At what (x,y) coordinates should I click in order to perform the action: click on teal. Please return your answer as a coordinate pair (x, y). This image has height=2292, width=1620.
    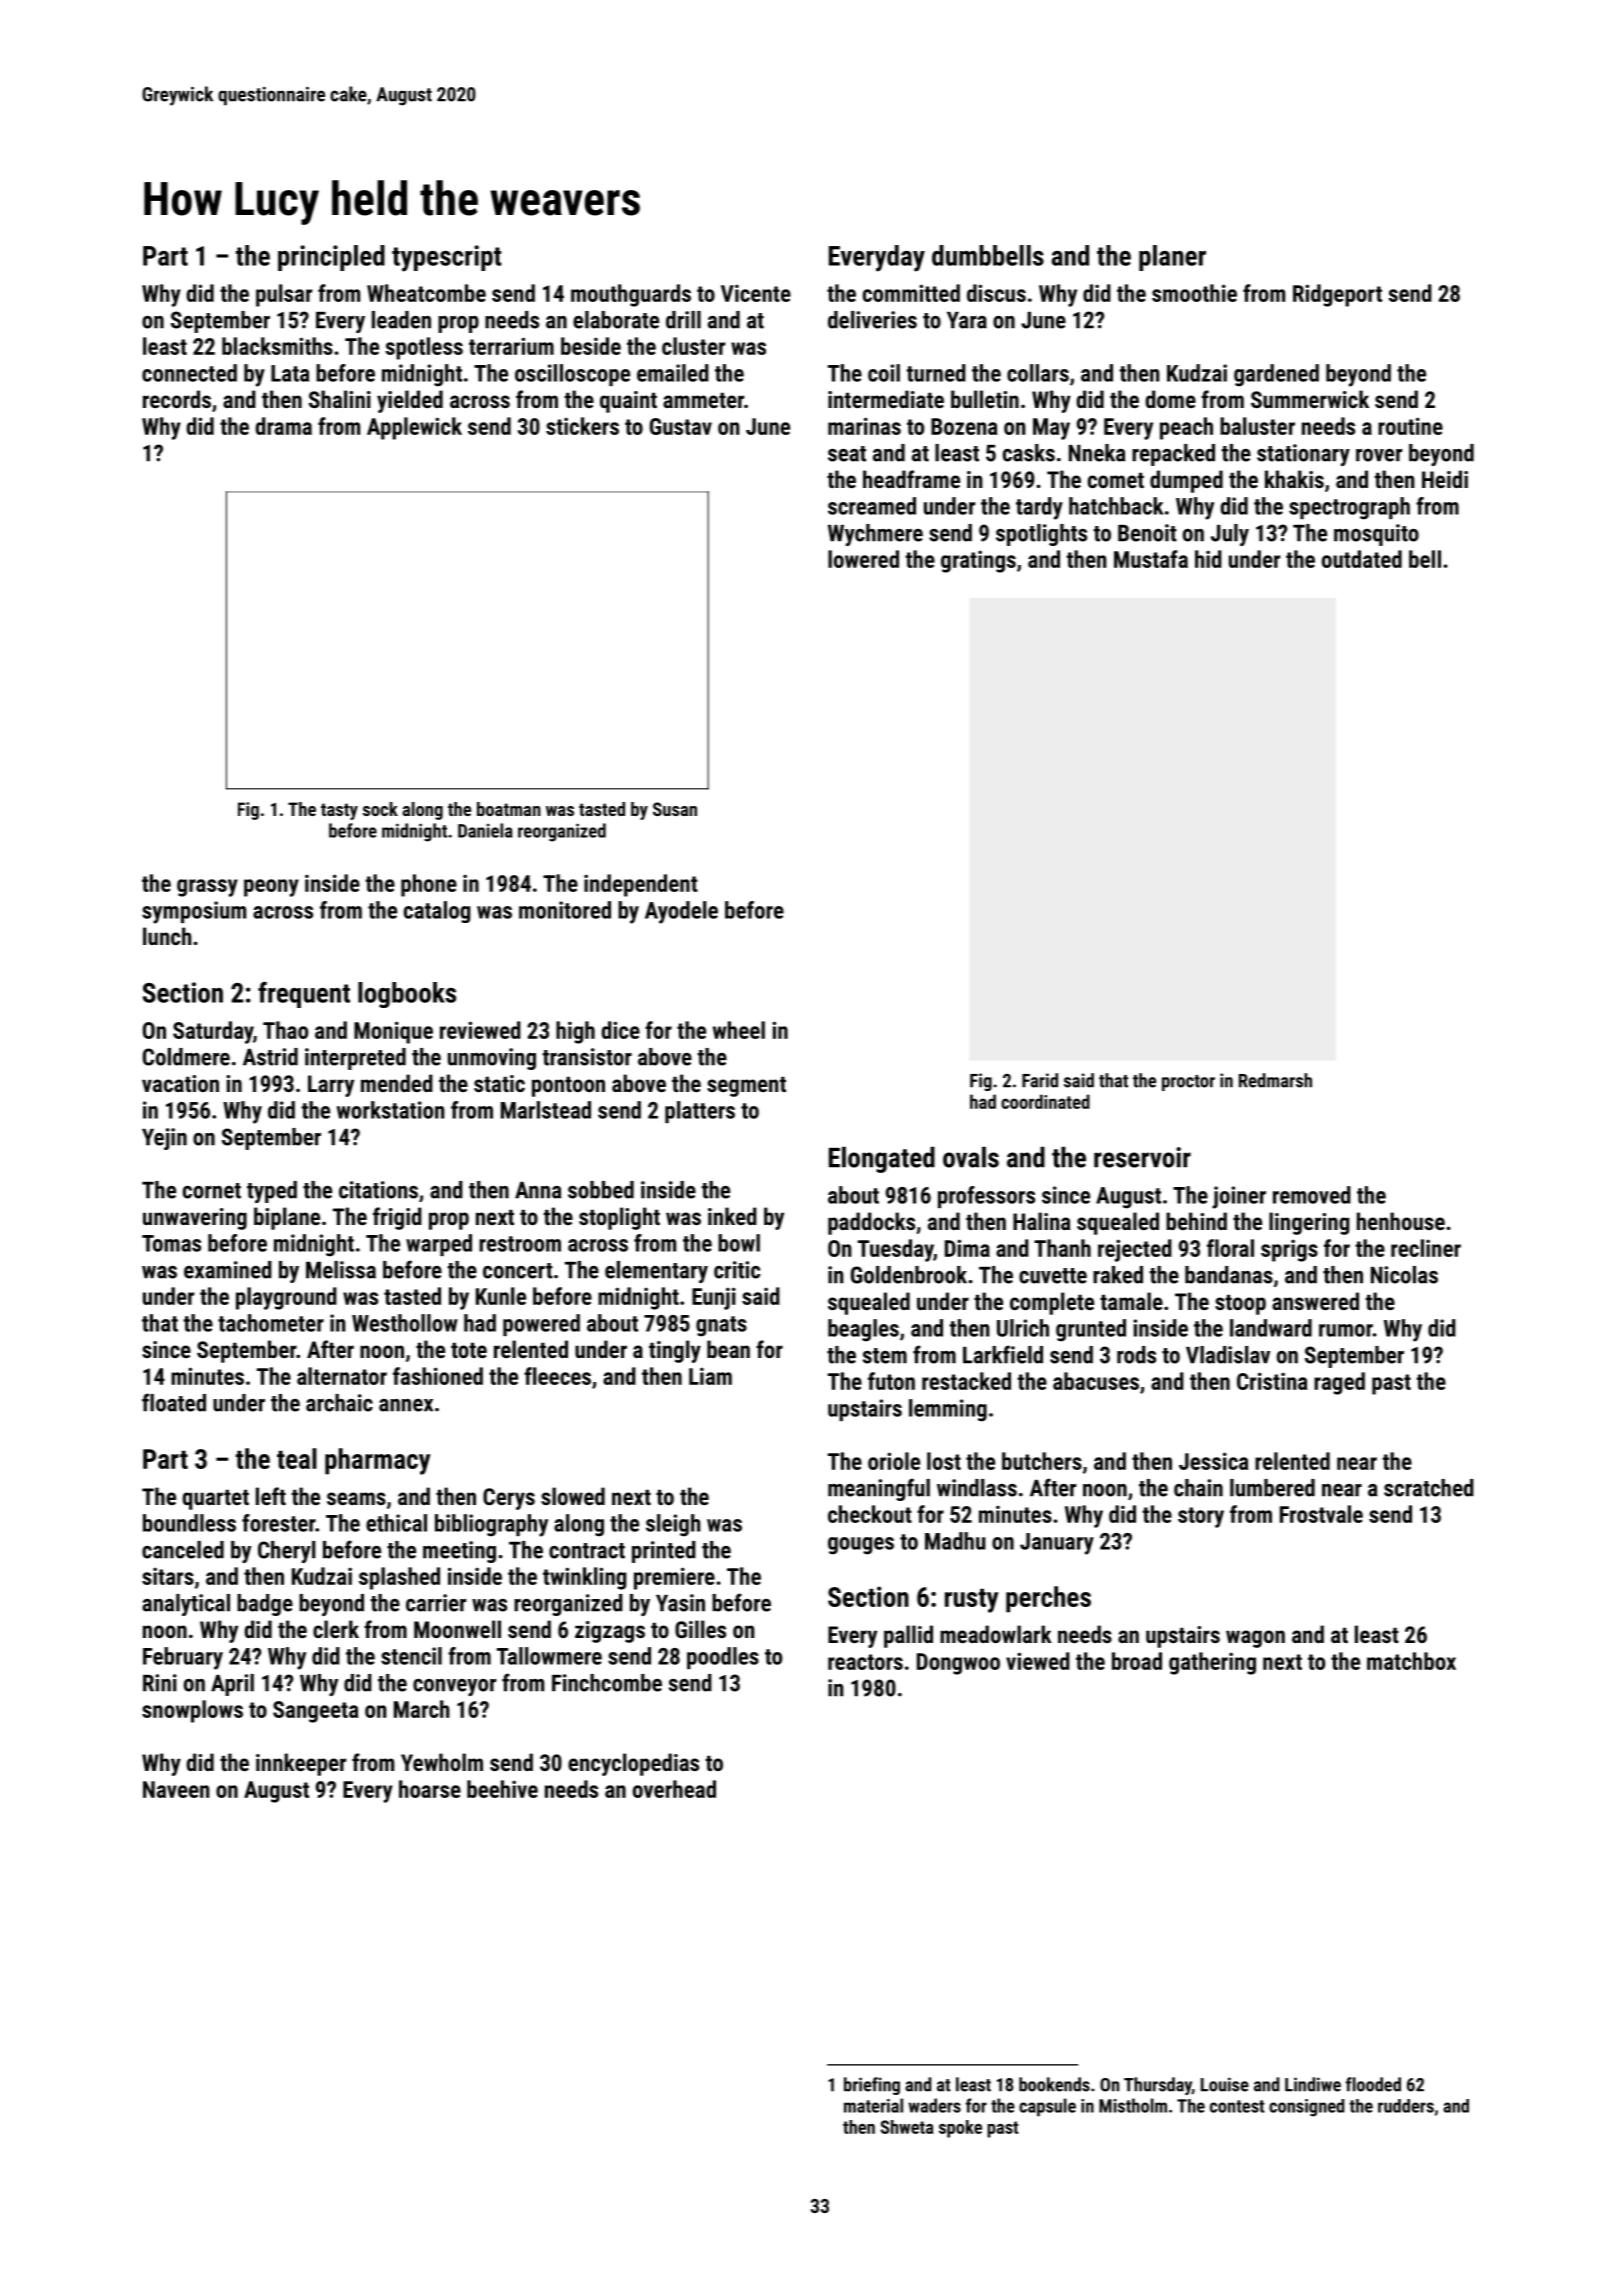
    Looking at the image, I should click on (297, 1458).
